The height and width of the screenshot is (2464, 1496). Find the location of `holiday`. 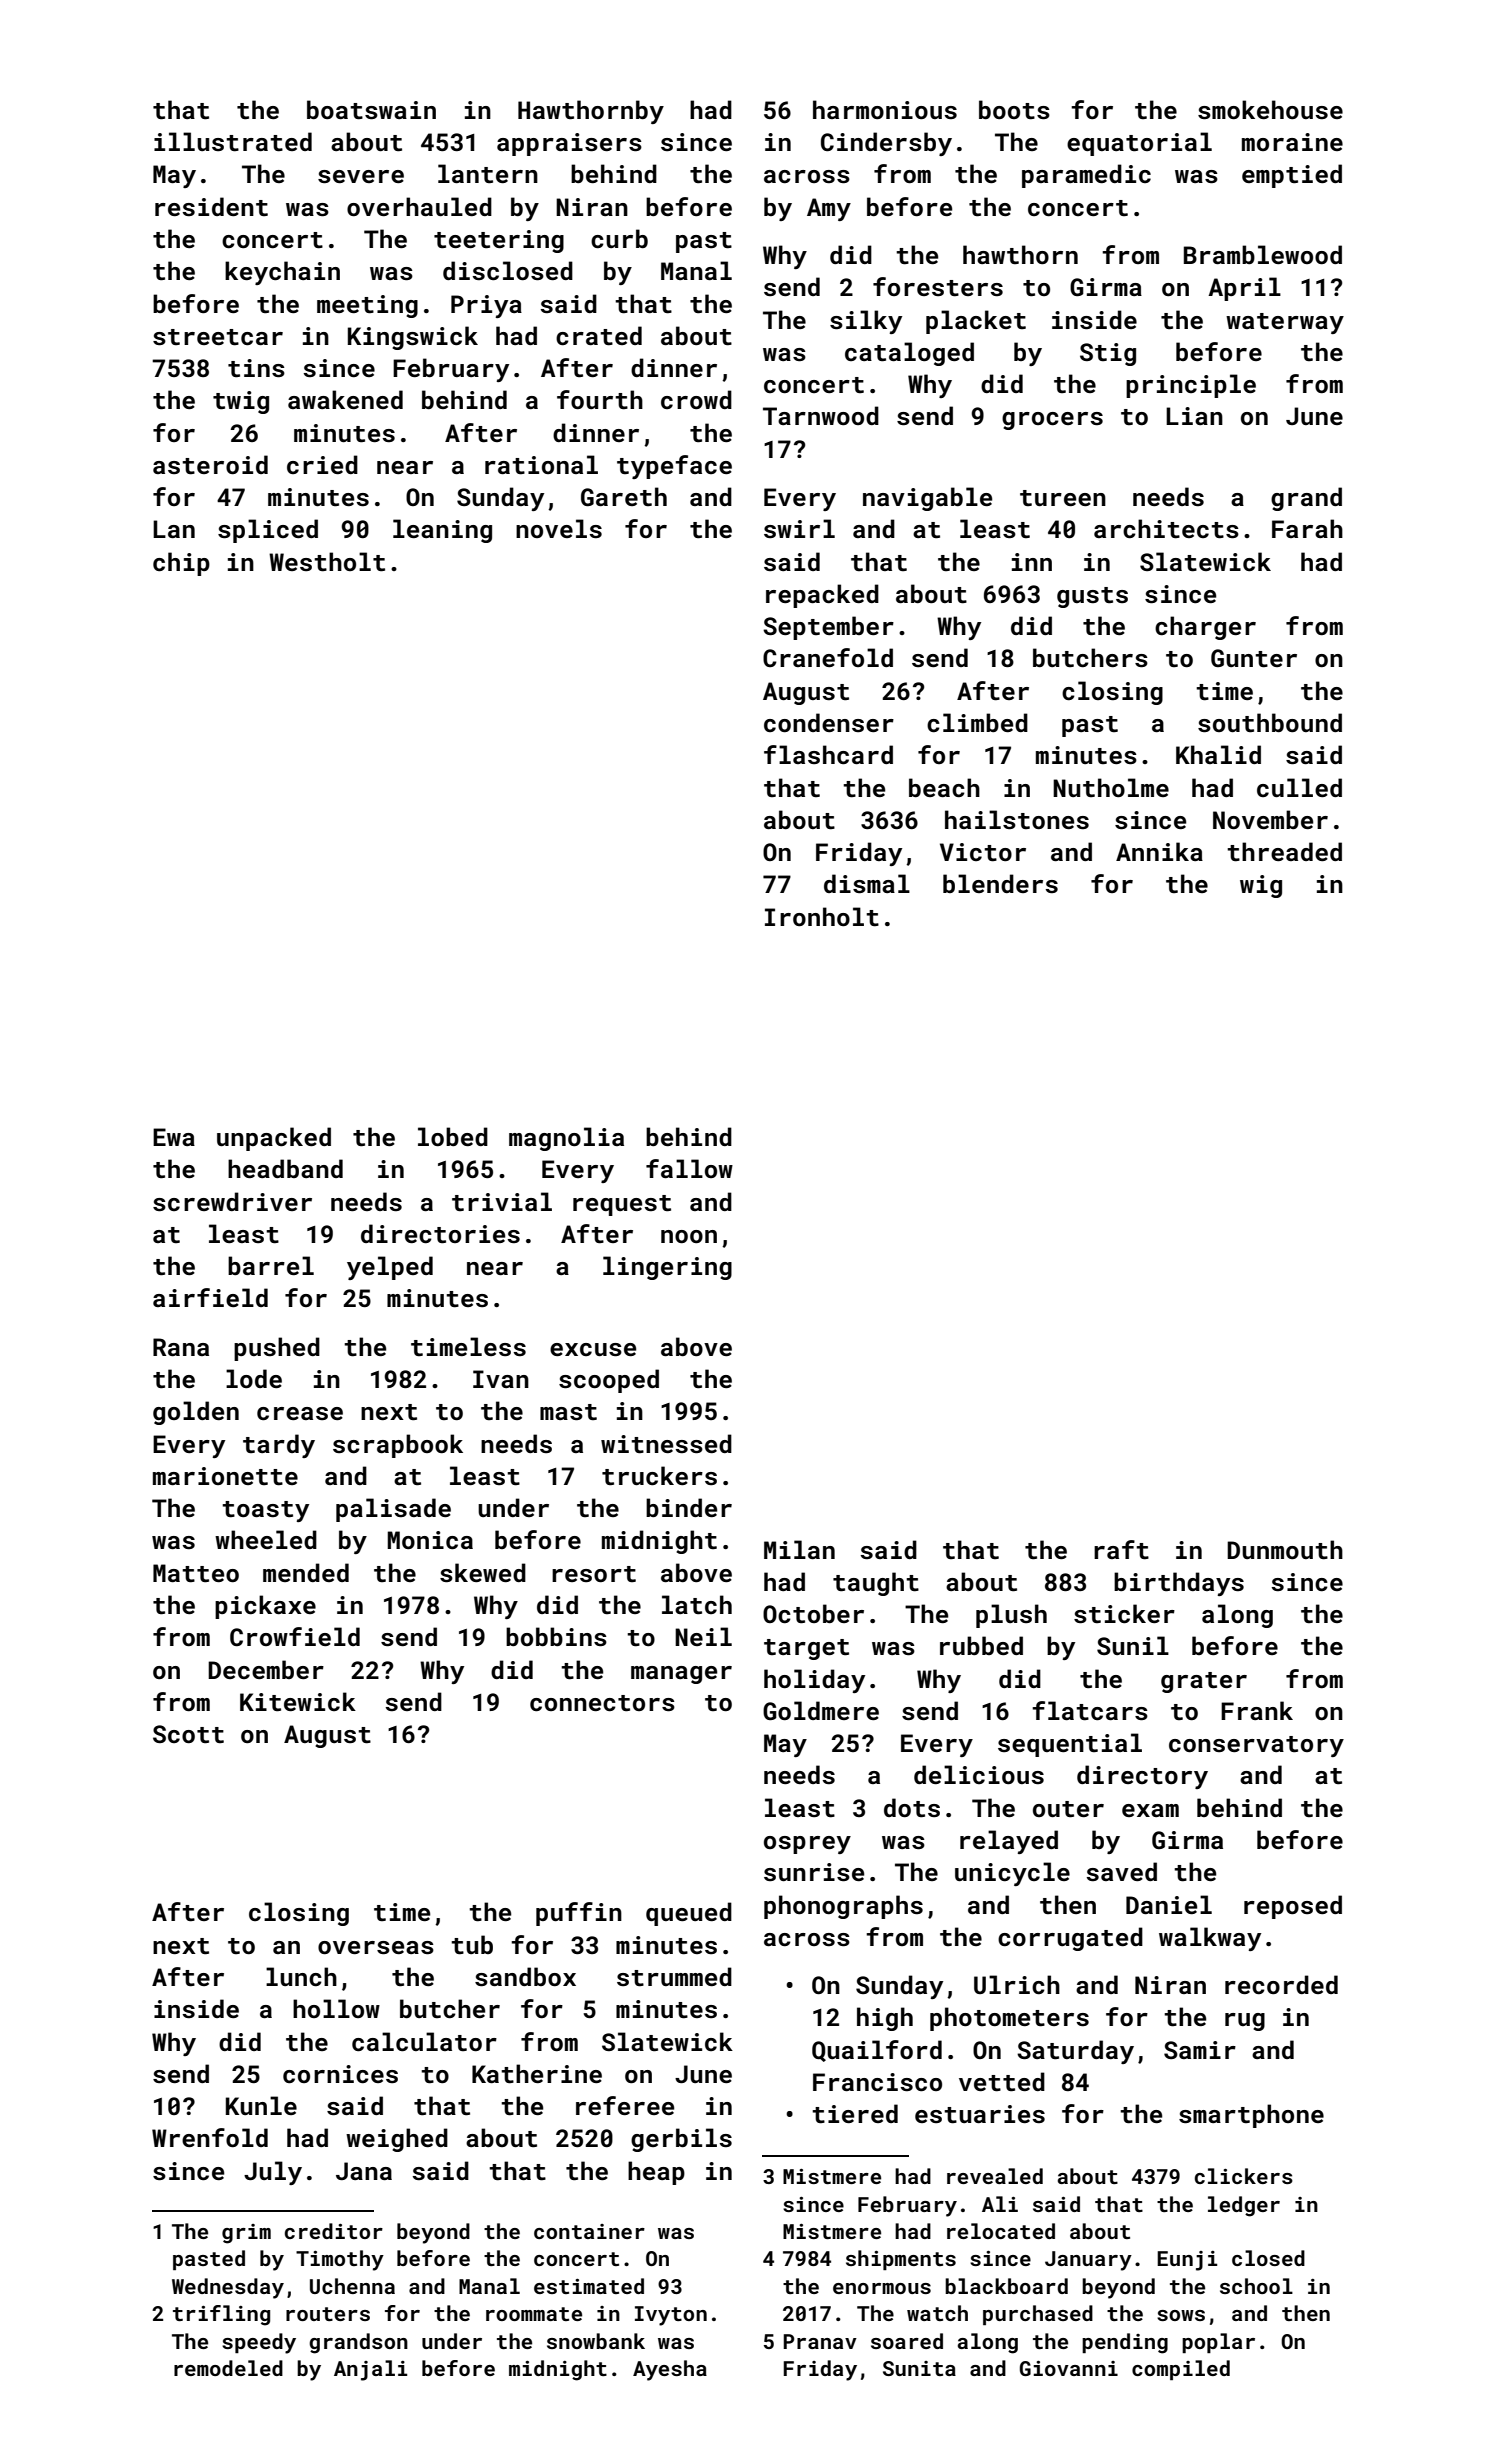

holiday is located at coordinates (814, 1681).
